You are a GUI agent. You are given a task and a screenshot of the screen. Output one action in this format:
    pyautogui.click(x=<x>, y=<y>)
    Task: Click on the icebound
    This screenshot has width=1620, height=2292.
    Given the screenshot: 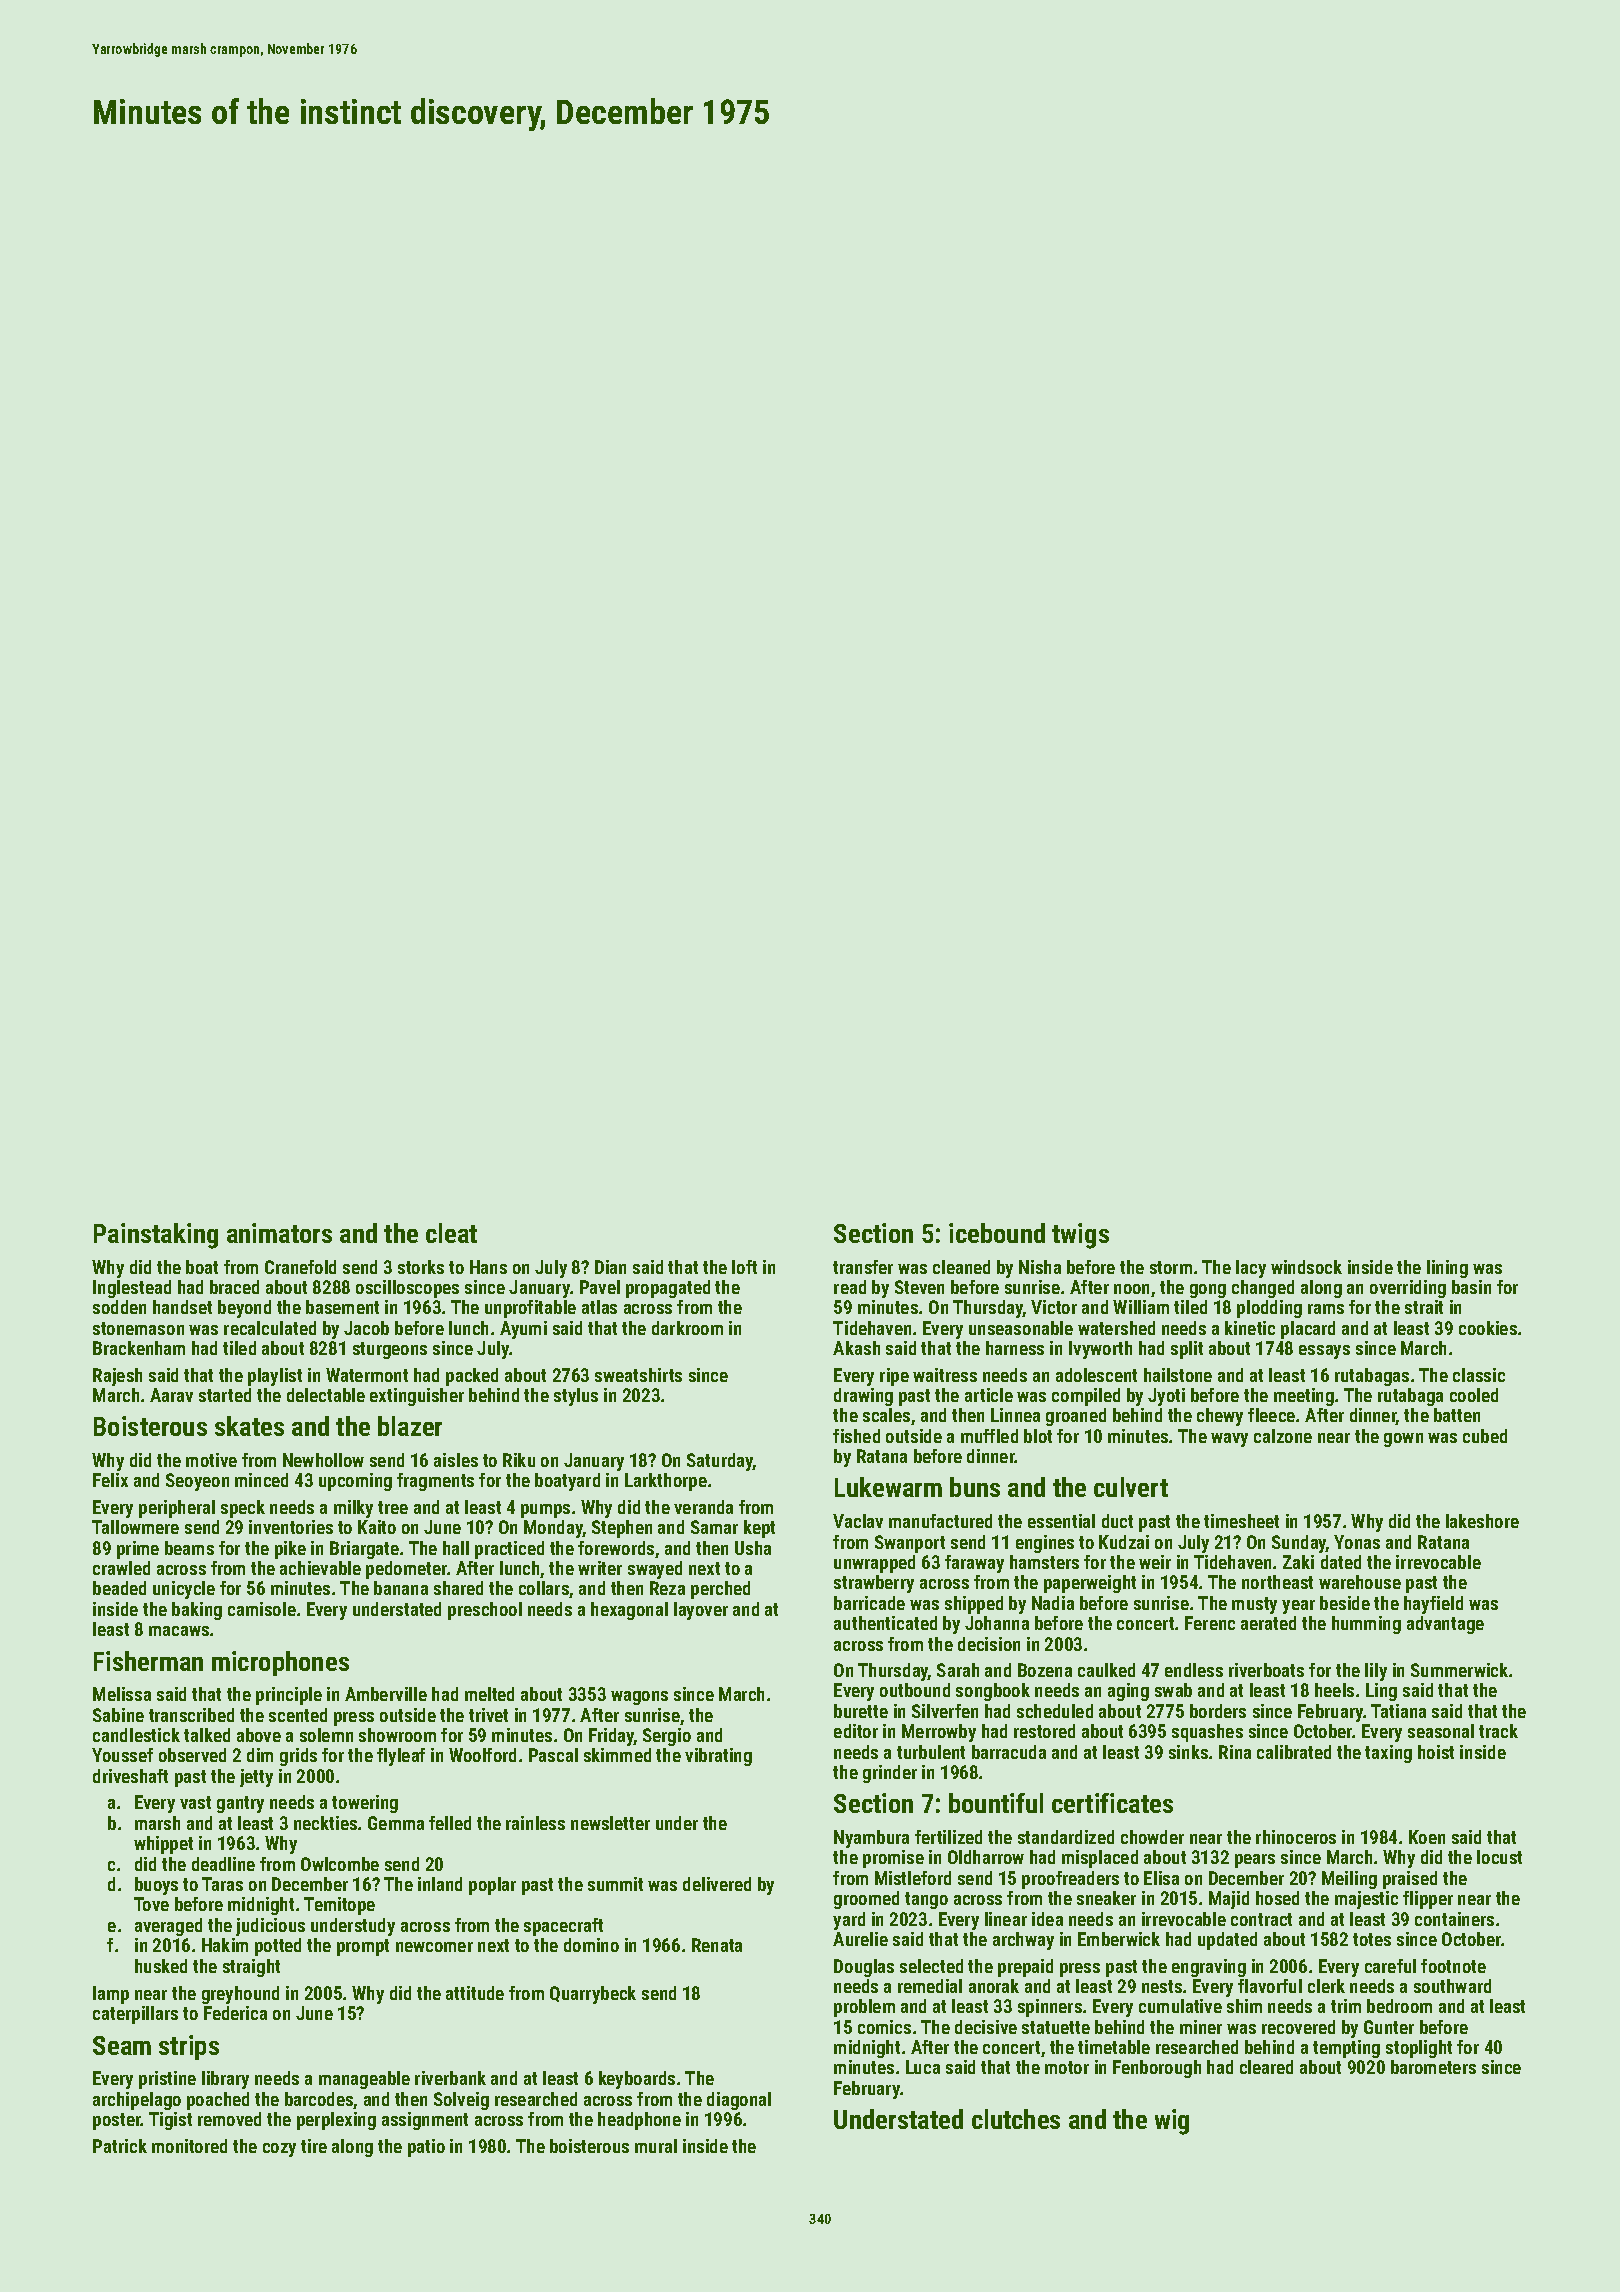 What is the action you would take?
    pyautogui.click(x=997, y=1233)
